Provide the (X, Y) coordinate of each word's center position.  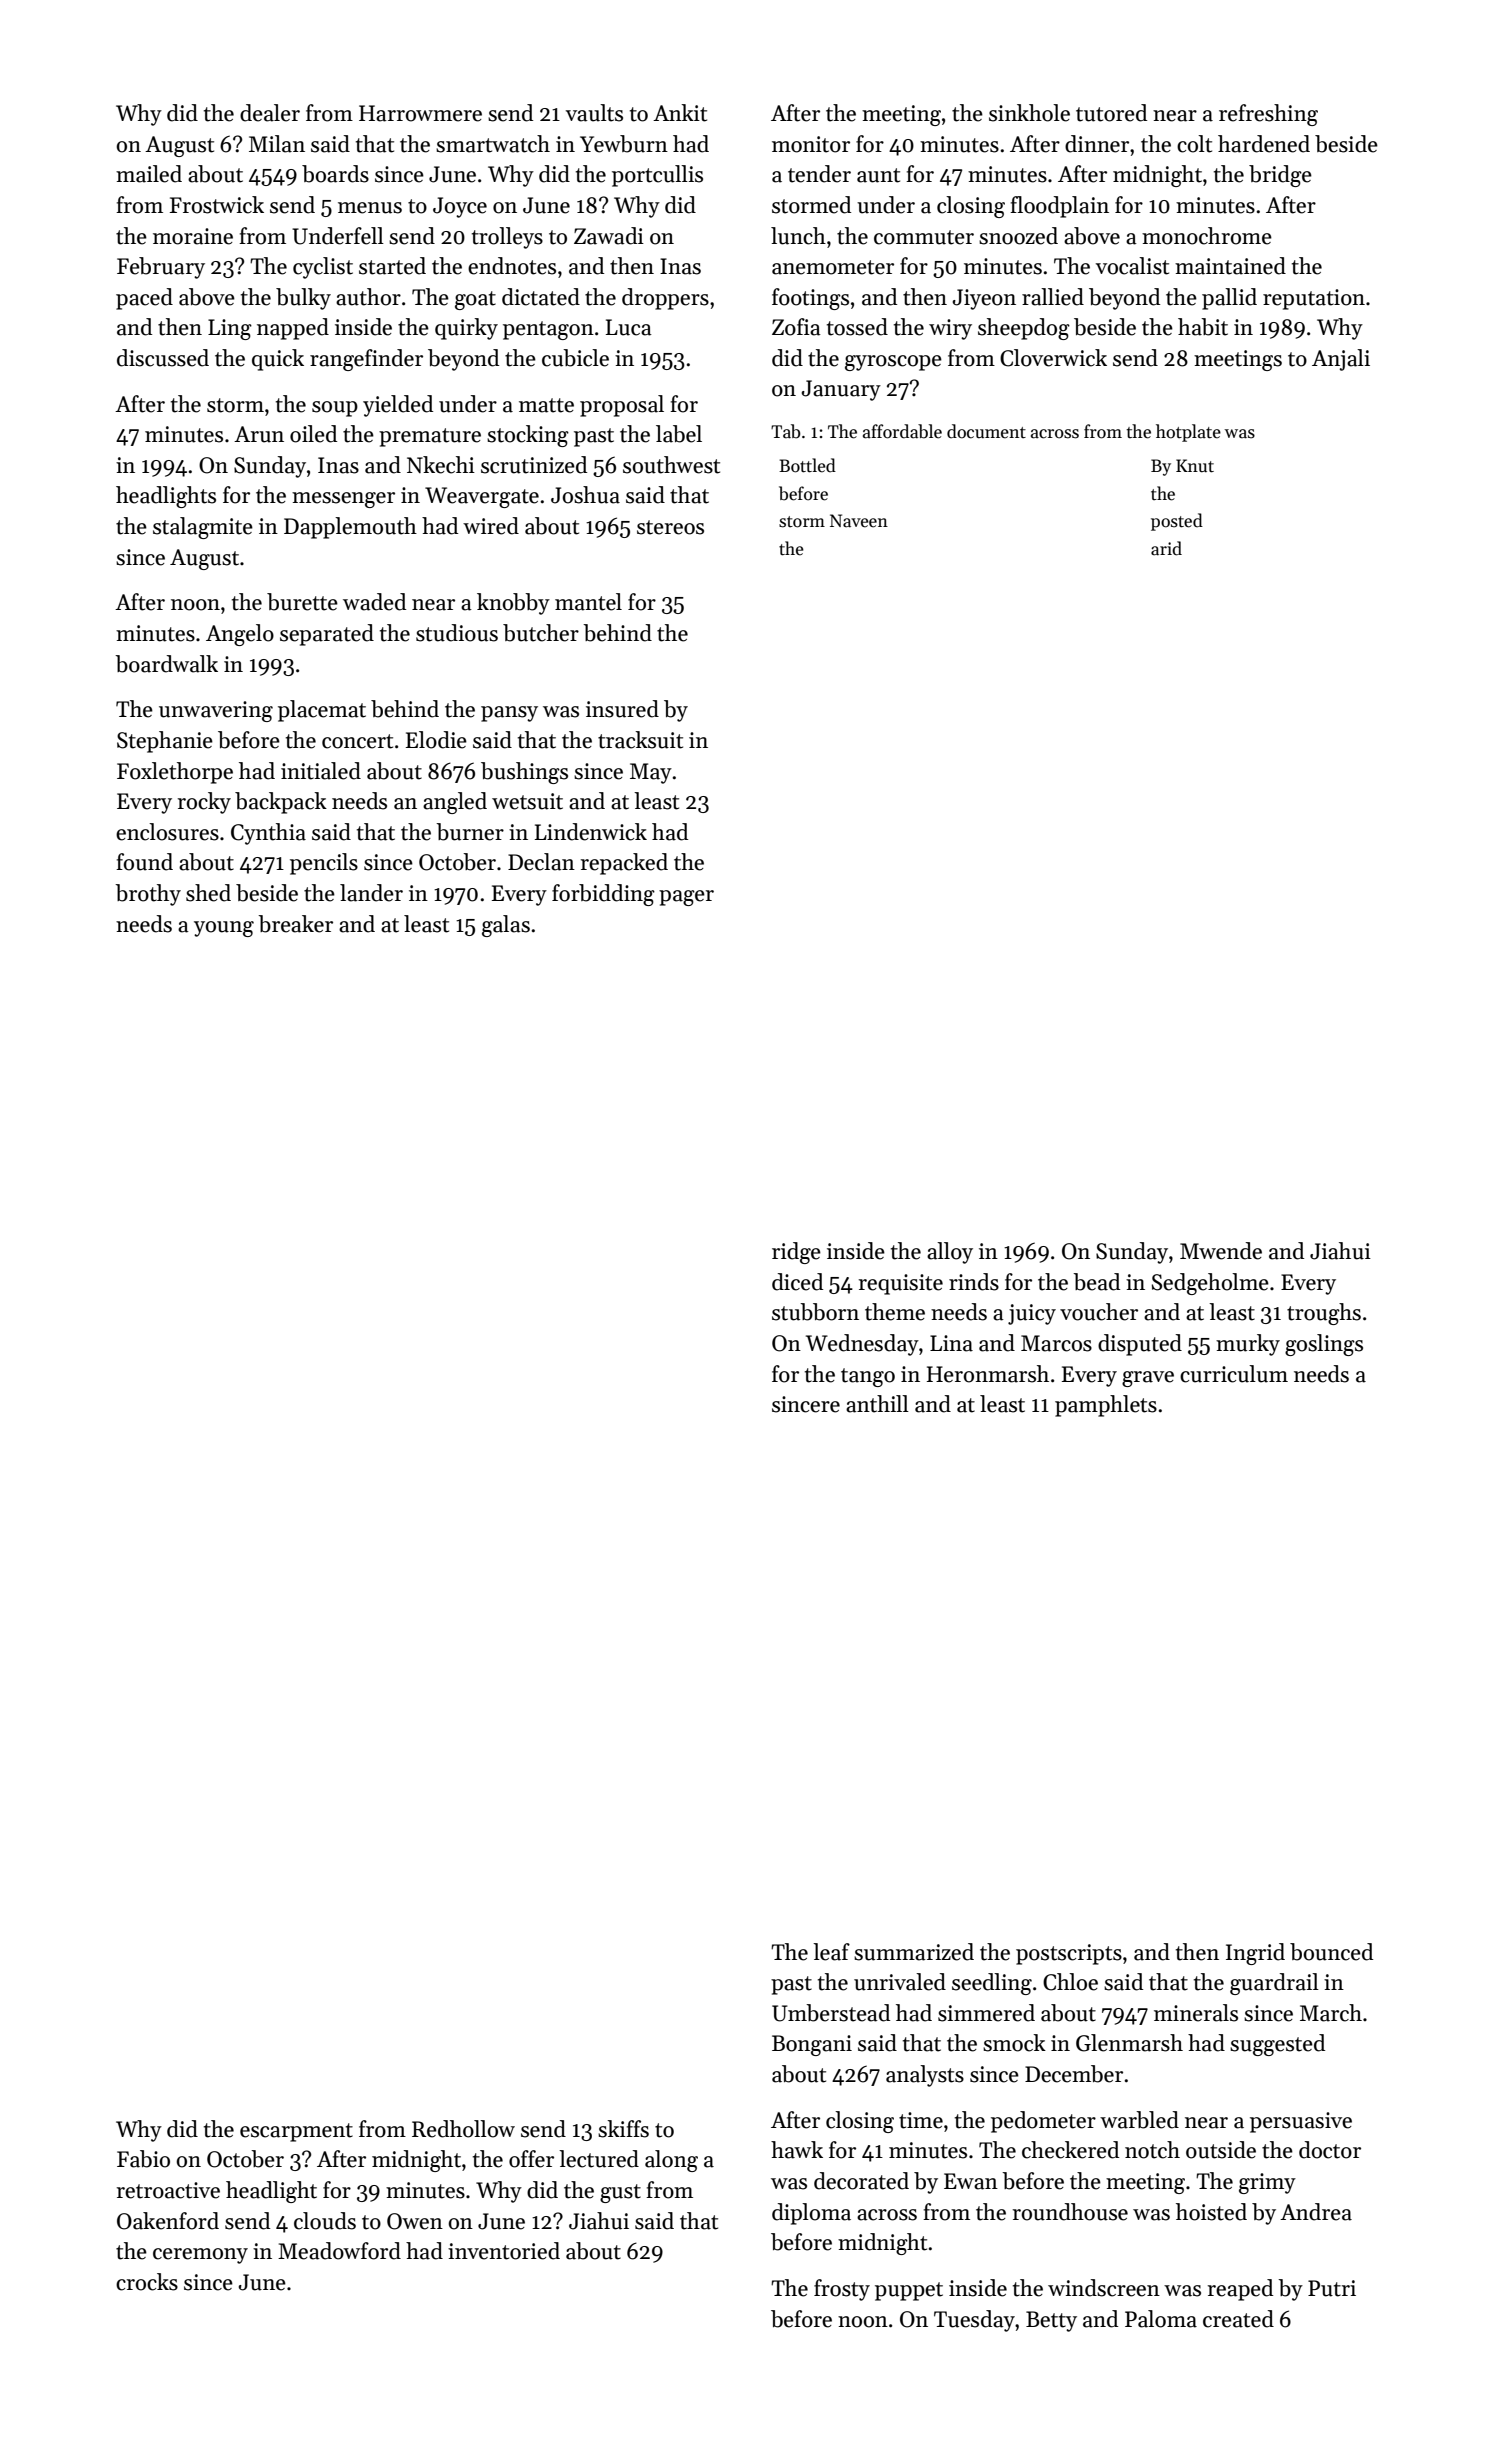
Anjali (1341, 360)
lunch (798, 236)
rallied (1053, 297)
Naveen (859, 521)
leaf (831, 1952)
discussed (163, 358)
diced (797, 1282)
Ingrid (1255, 1954)
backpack (281, 803)
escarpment (296, 2132)
